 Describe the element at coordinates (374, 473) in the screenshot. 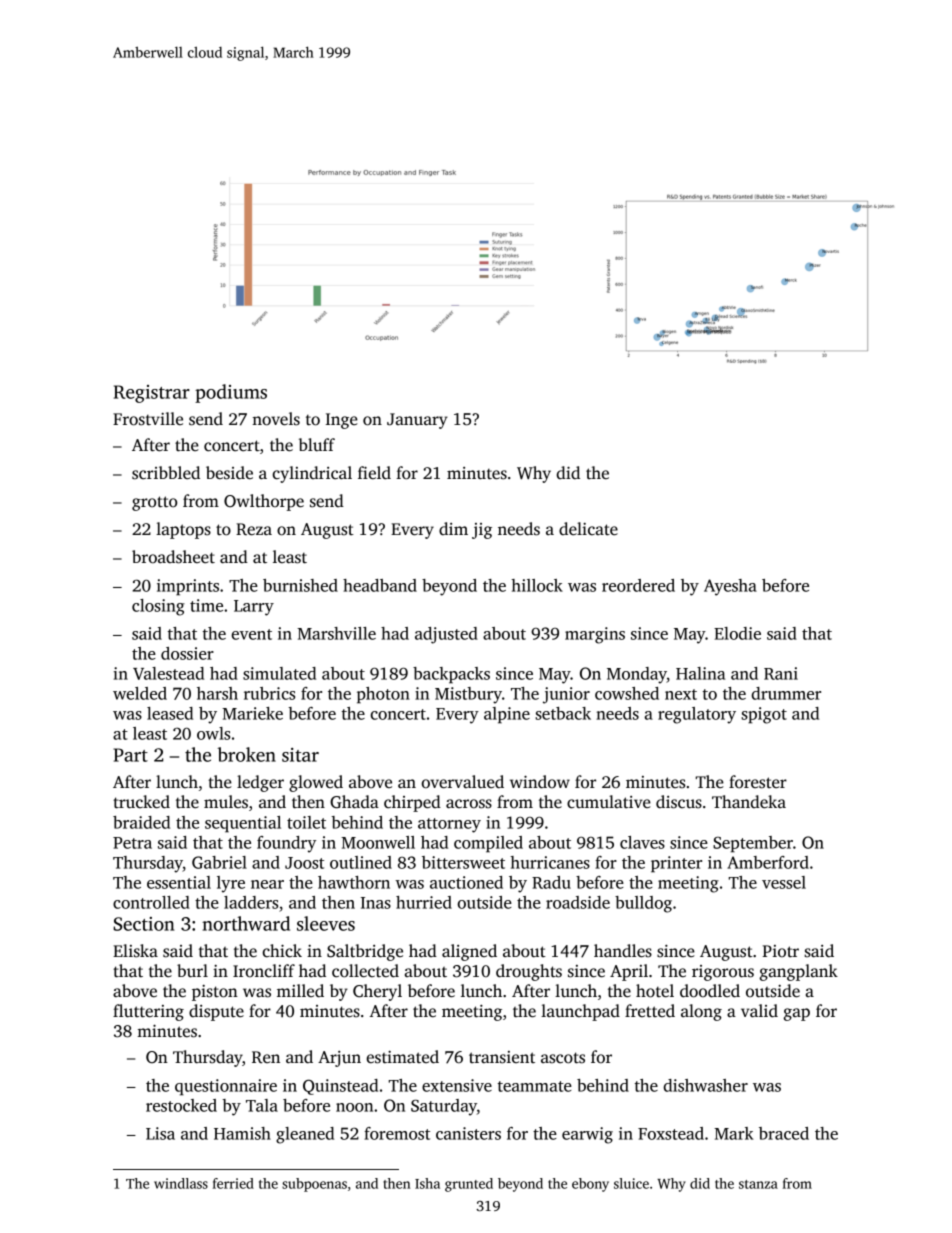

I see `field` at that location.
